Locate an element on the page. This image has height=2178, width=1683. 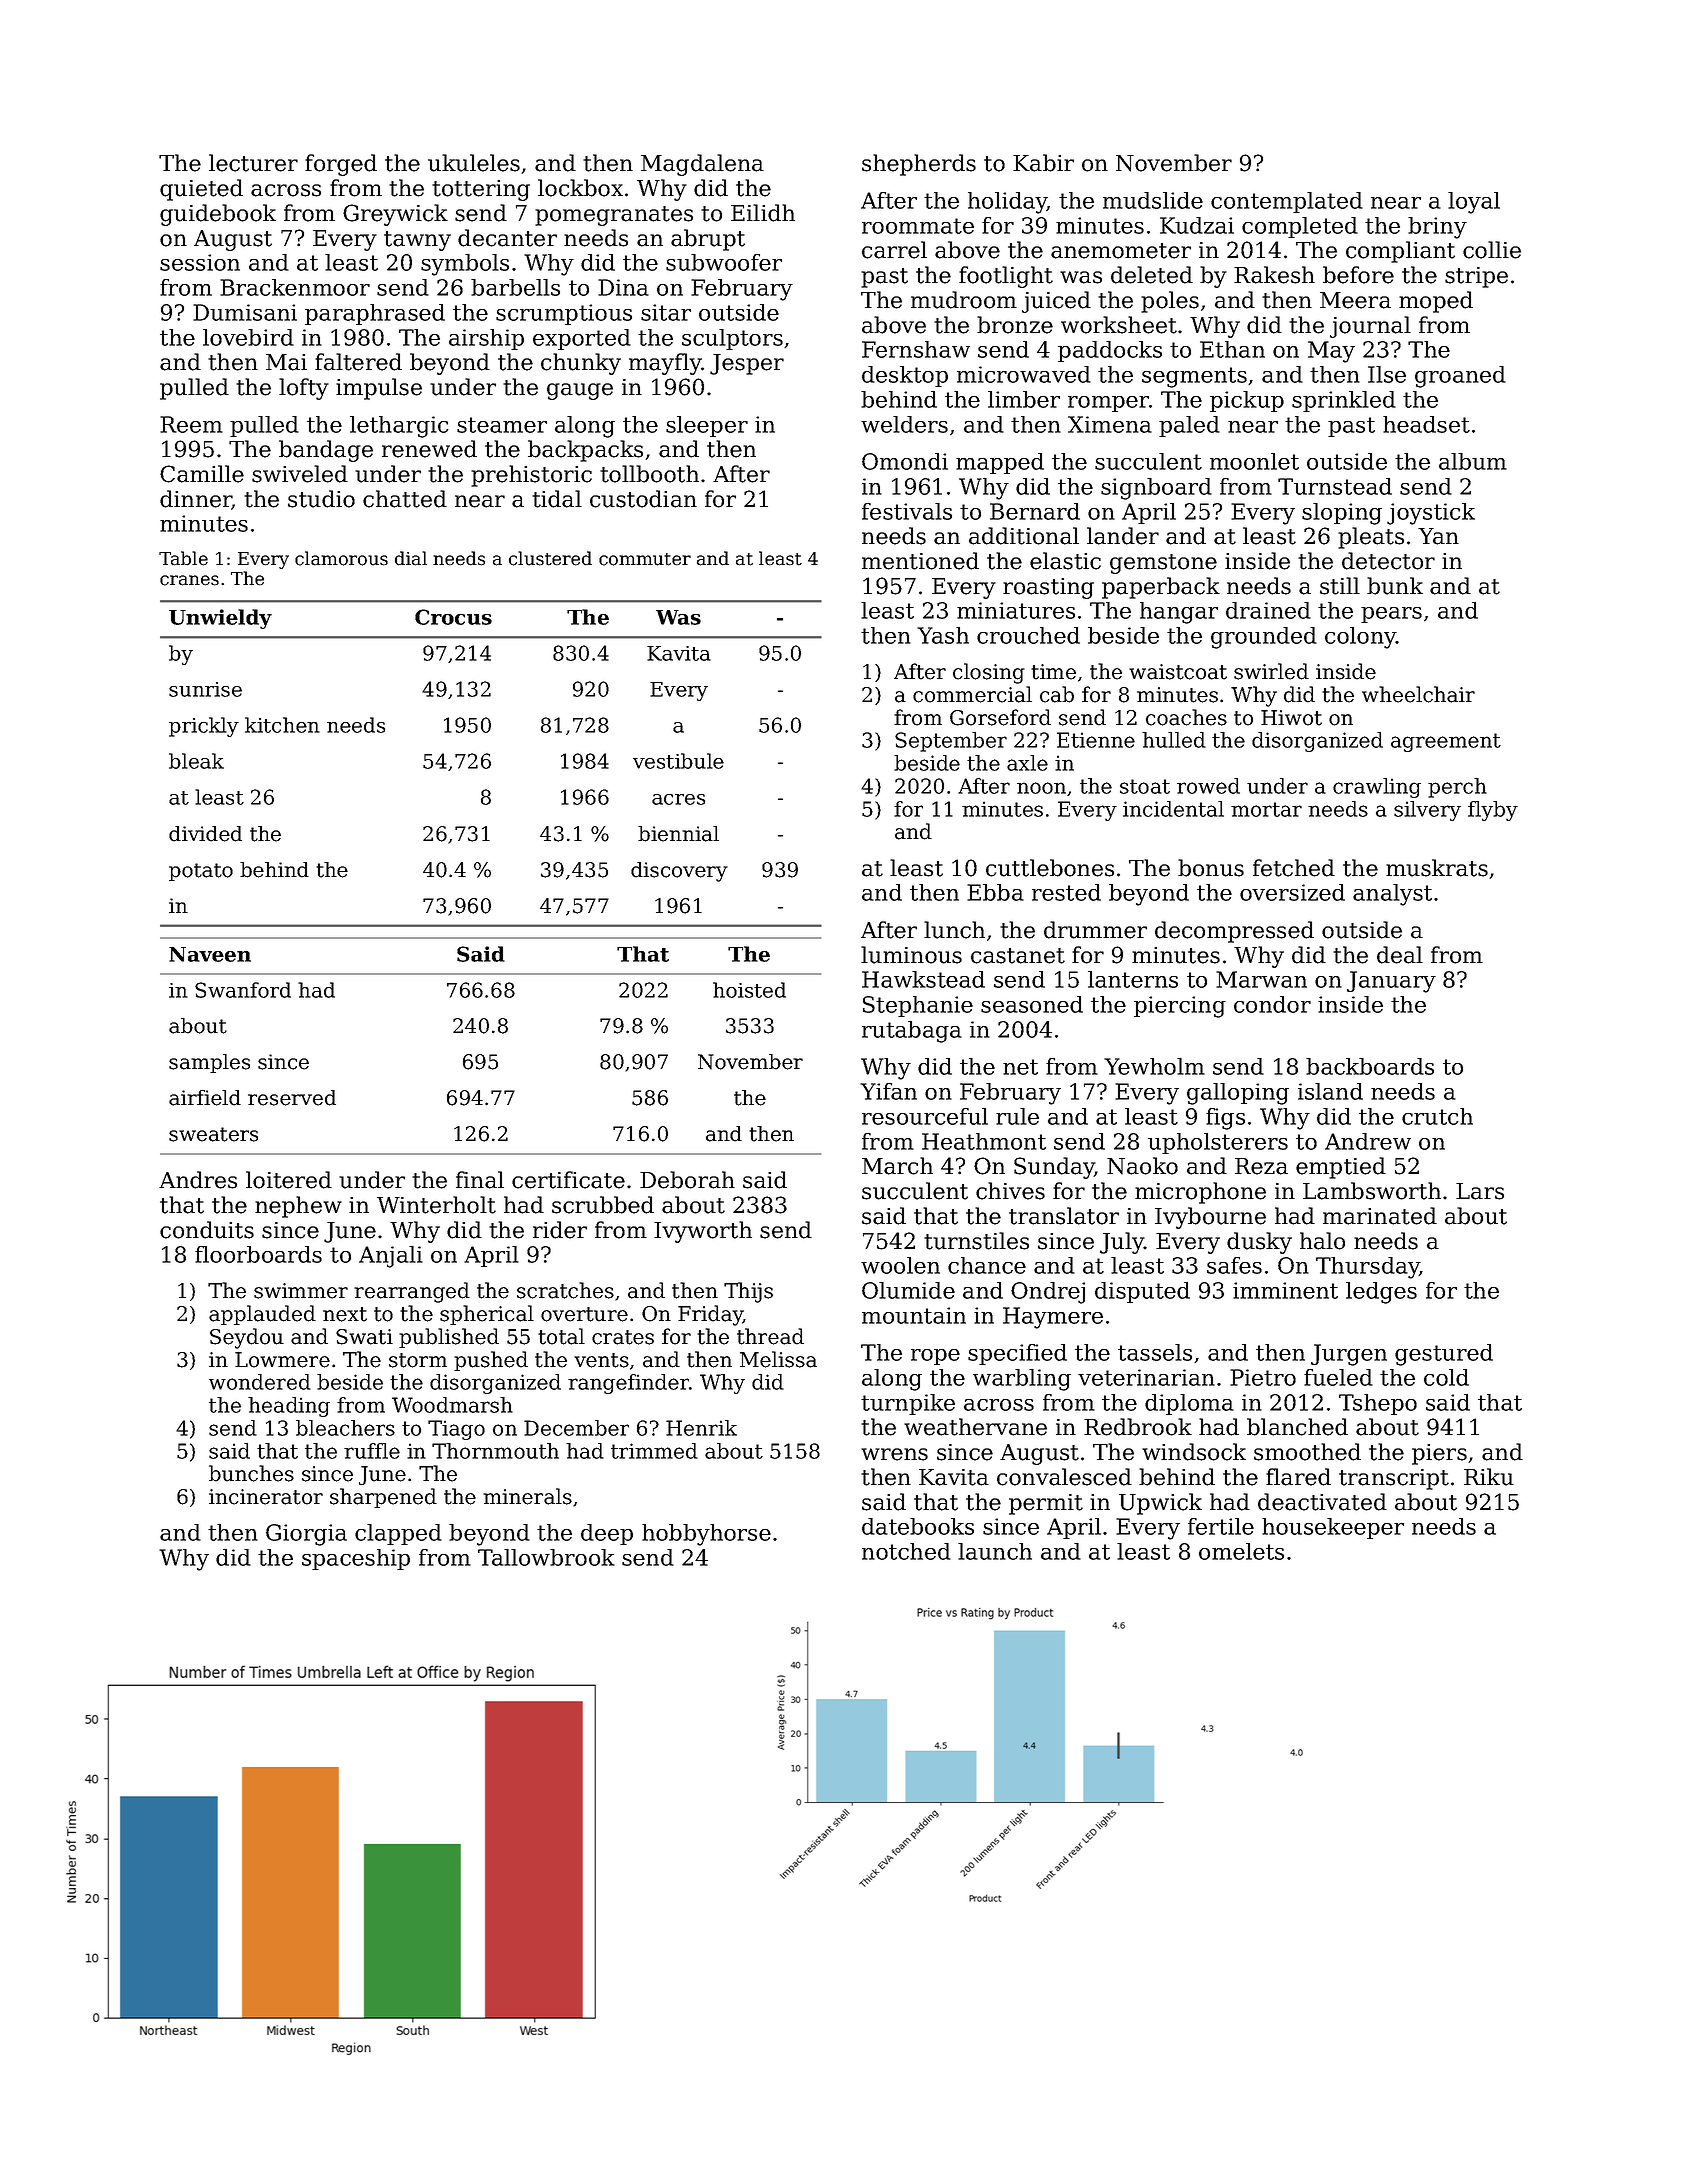
Gorseford is located at coordinates (1000, 717).
